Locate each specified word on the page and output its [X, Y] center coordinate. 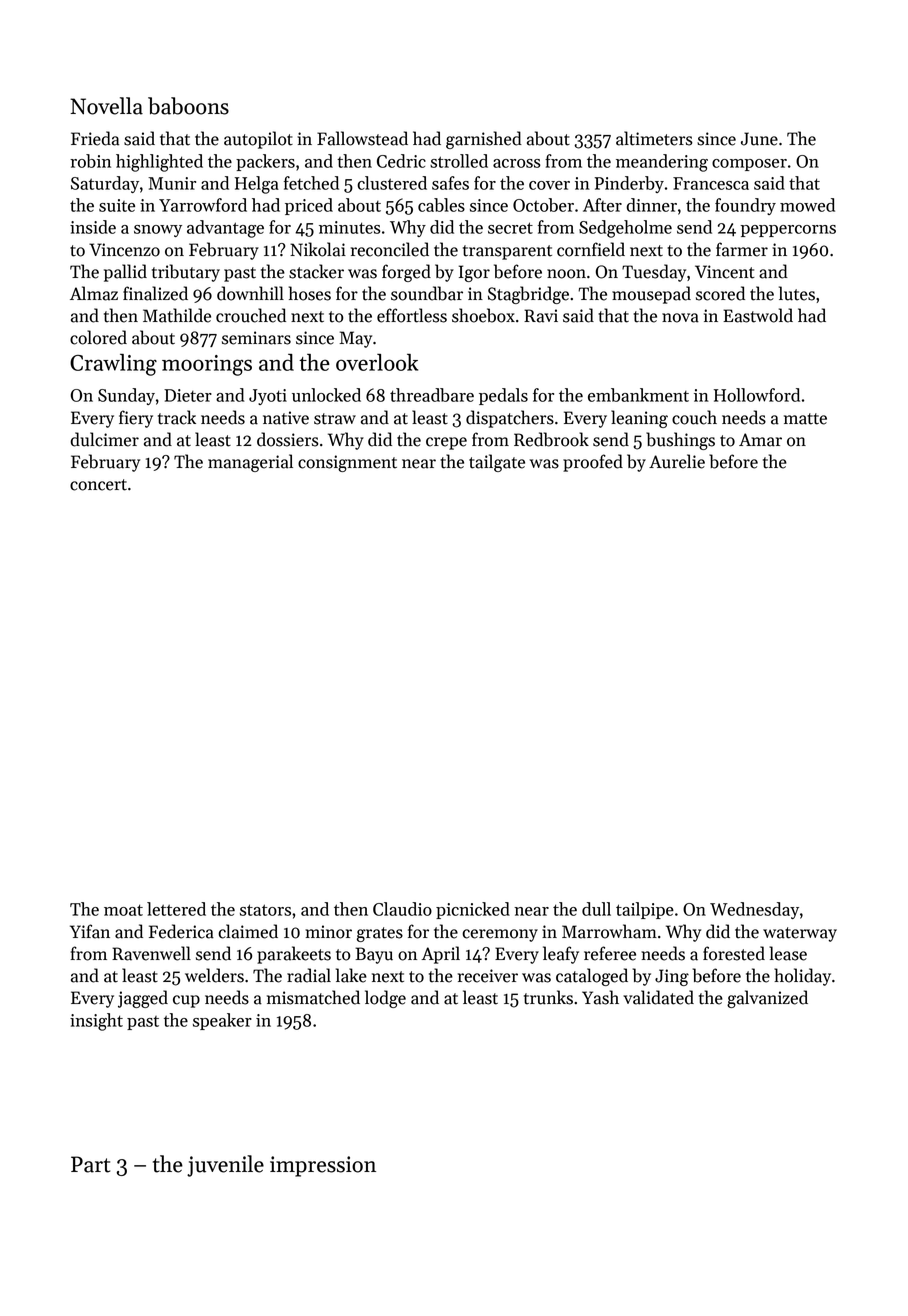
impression [323, 1166]
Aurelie [677, 461]
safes [450, 183]
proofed [593, 463]
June [759, 139]
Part [90, 1164]
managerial [250, 463]
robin [90, 161]
